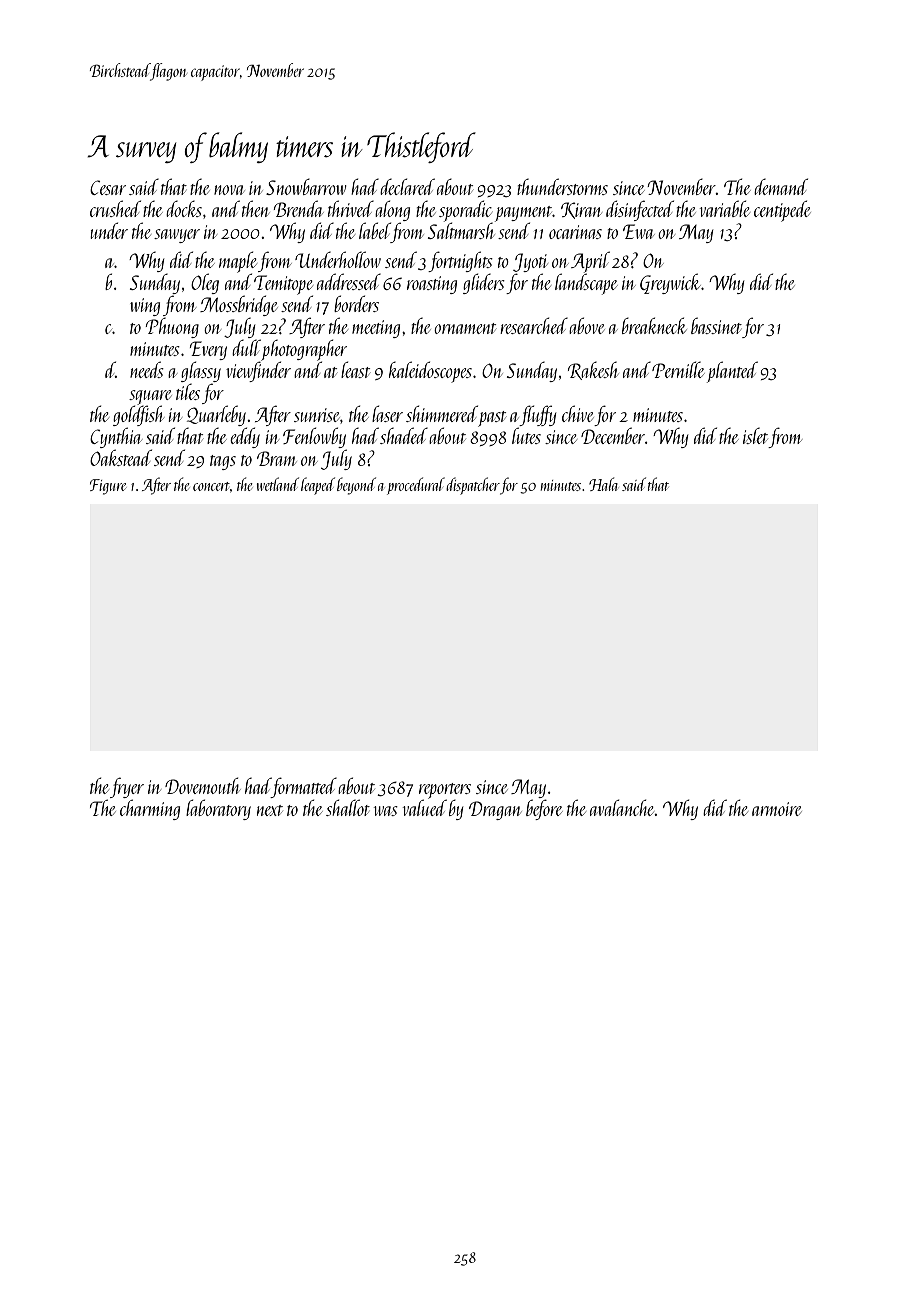 The width and height of the screenshot is (908, 1316). What do you see at coordinates (538, 415) in the screenshot?
I see `fluffy` at bounding box center [538, 415].
